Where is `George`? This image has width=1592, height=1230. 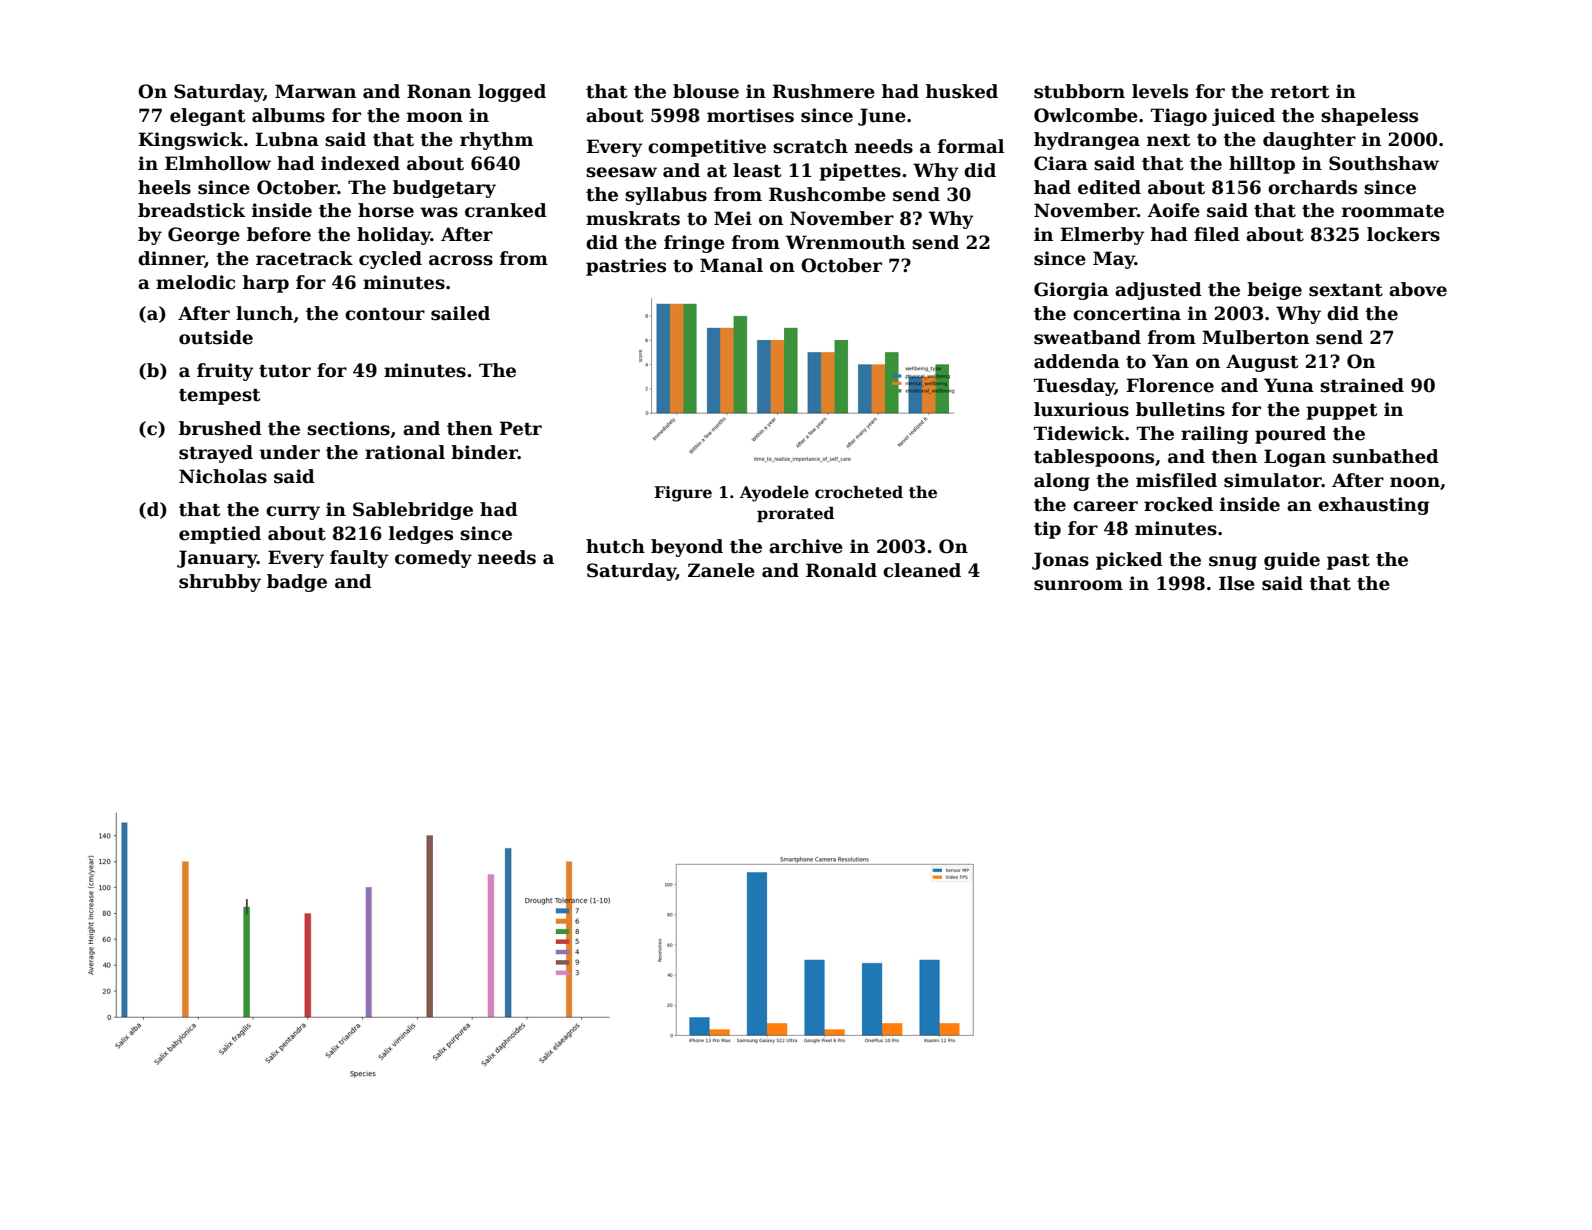 George is located at coordinates (204, 236).
